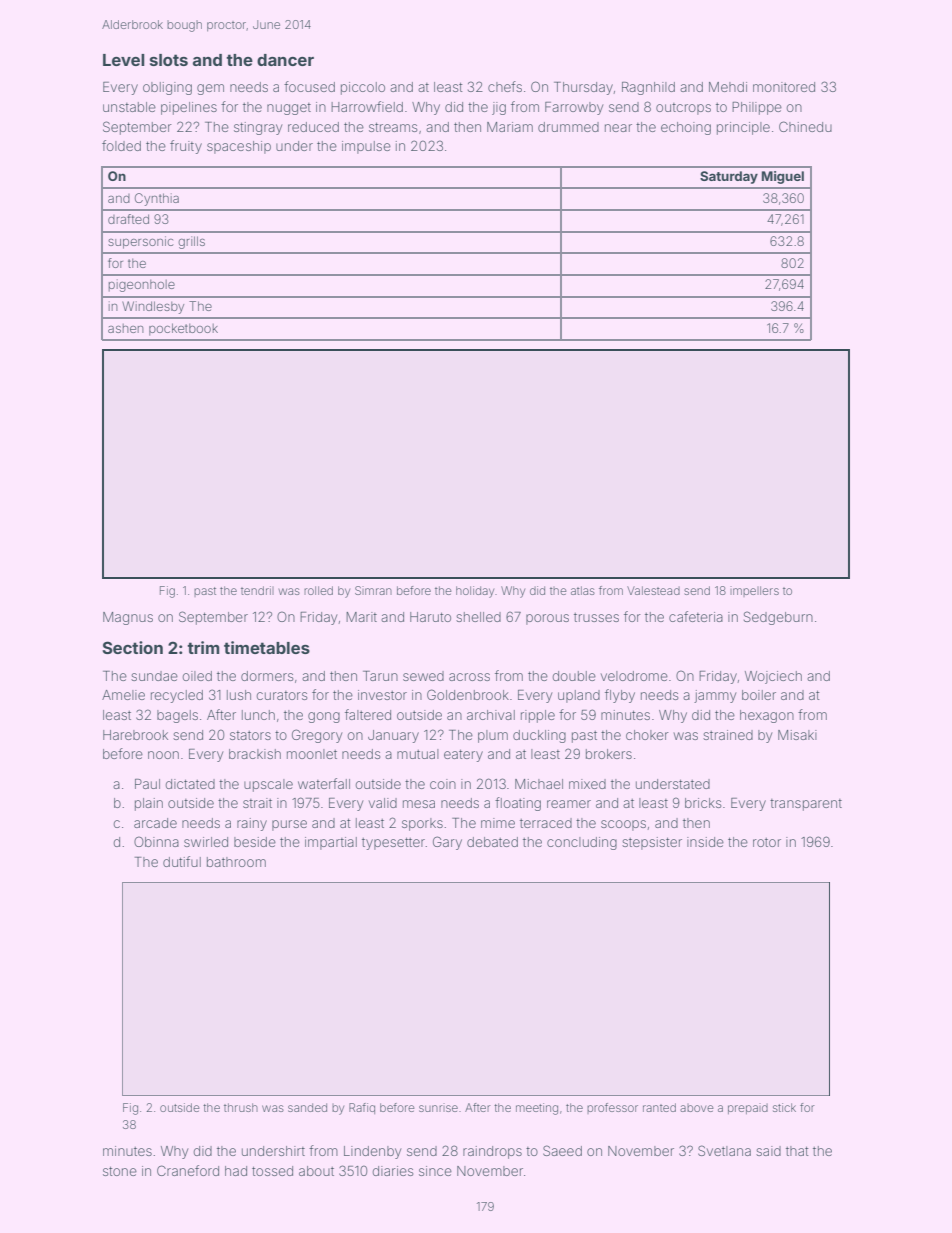 The height and width of the screenshot is (1233, 952). Describe the element at coordinates (120, 1171) in the screenshot. I see `stone` at that location.
